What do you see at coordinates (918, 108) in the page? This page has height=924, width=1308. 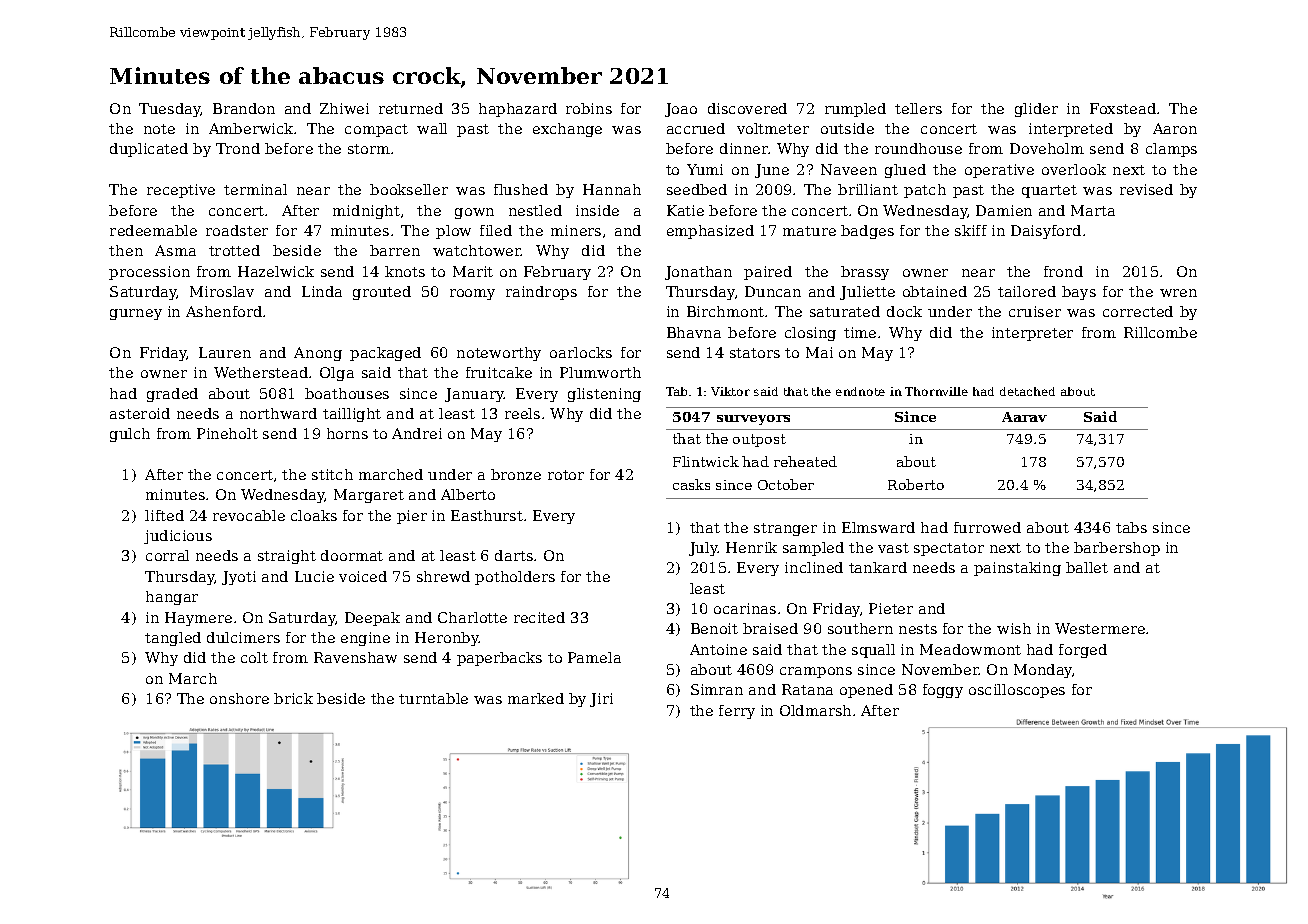 I see `tellers` at bounding box center [918, 108].
